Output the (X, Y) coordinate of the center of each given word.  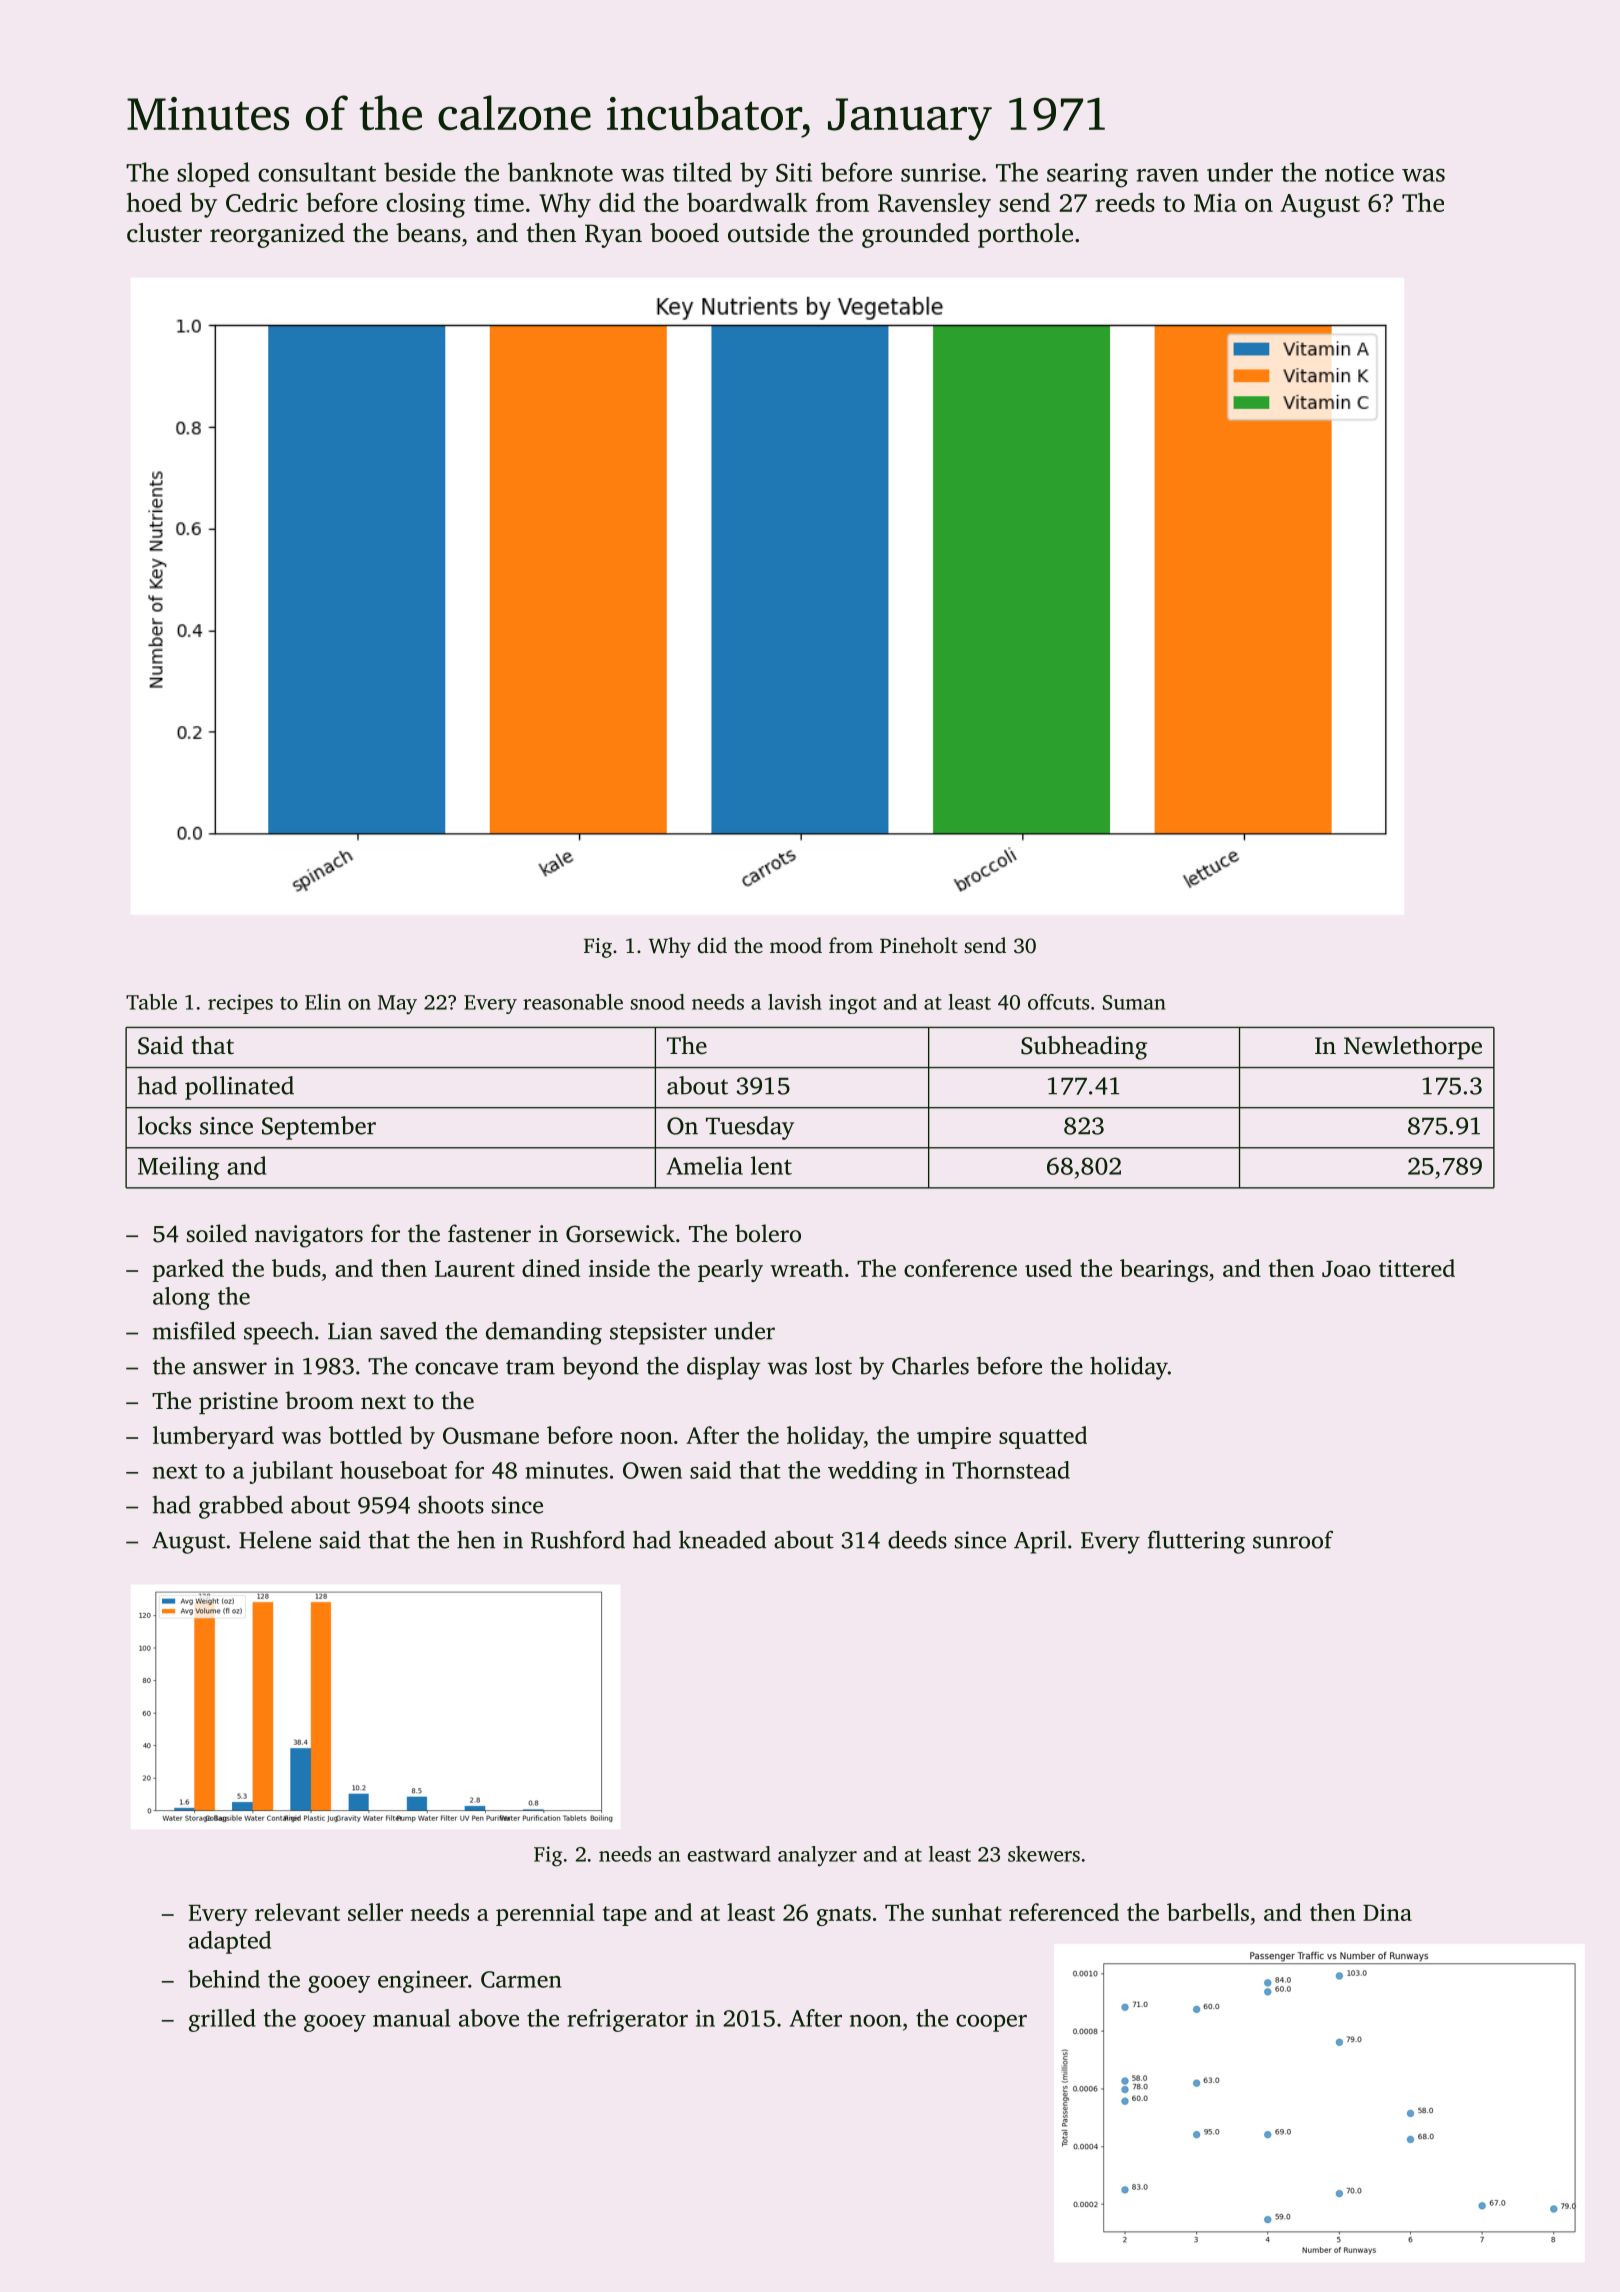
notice (1359, 172)
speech (278, 1333)
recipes (240, 1004)
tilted (702, 172)
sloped (213, 174)
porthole (1025, 235)
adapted (230, 1942)
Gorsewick (620, 1233)
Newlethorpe (1413, 1048)
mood (796, 945)
